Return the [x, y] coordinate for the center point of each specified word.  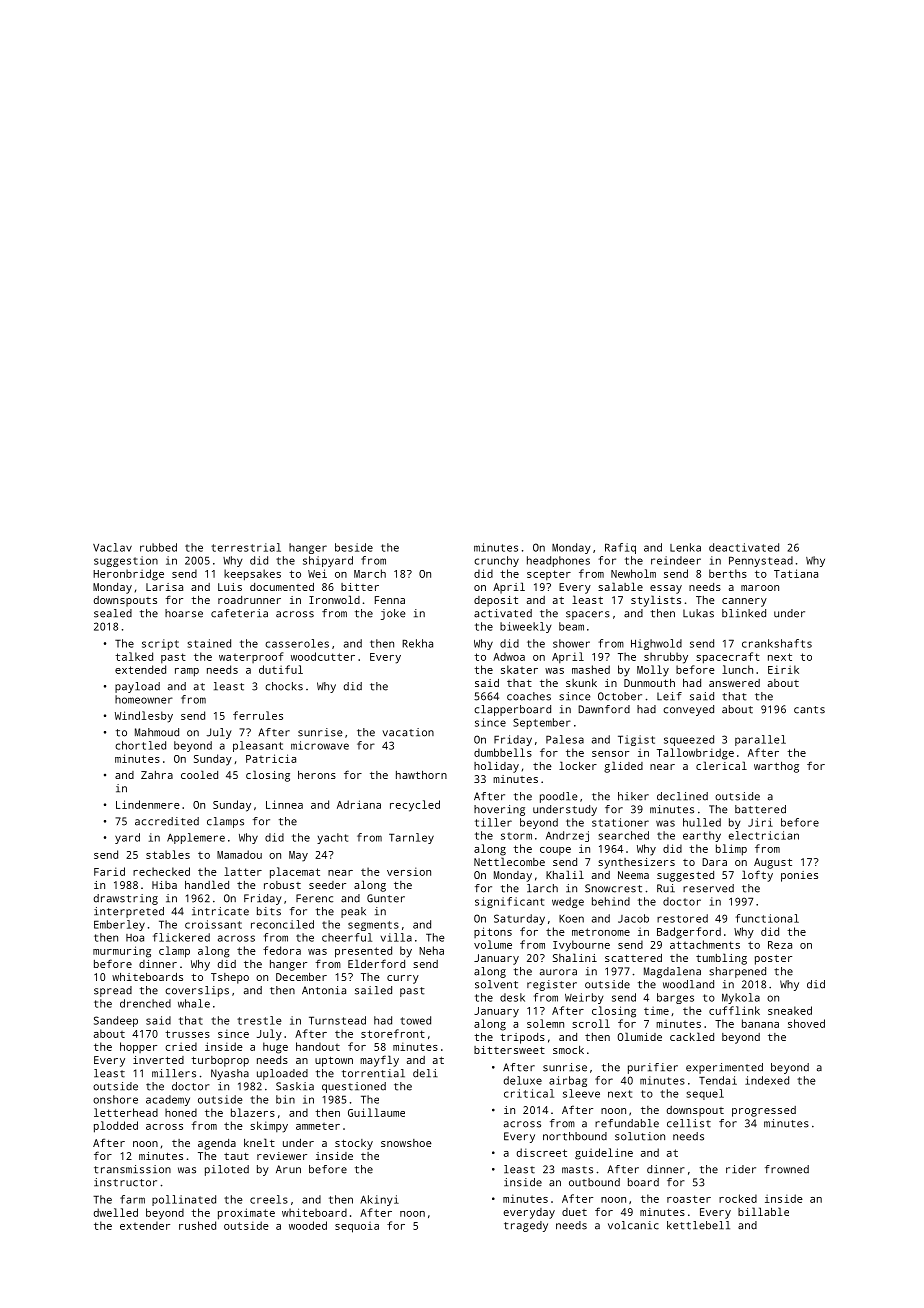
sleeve [581, 1093]
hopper [138, 1048]
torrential [373, 1073]
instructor [125, 1182]
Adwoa [509, 656]
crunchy [496, 561]
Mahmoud [157, 732]
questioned [354, 1087]
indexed [767, 1080]
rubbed [158, 547]
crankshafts [777, 643]
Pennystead [761, 561]
